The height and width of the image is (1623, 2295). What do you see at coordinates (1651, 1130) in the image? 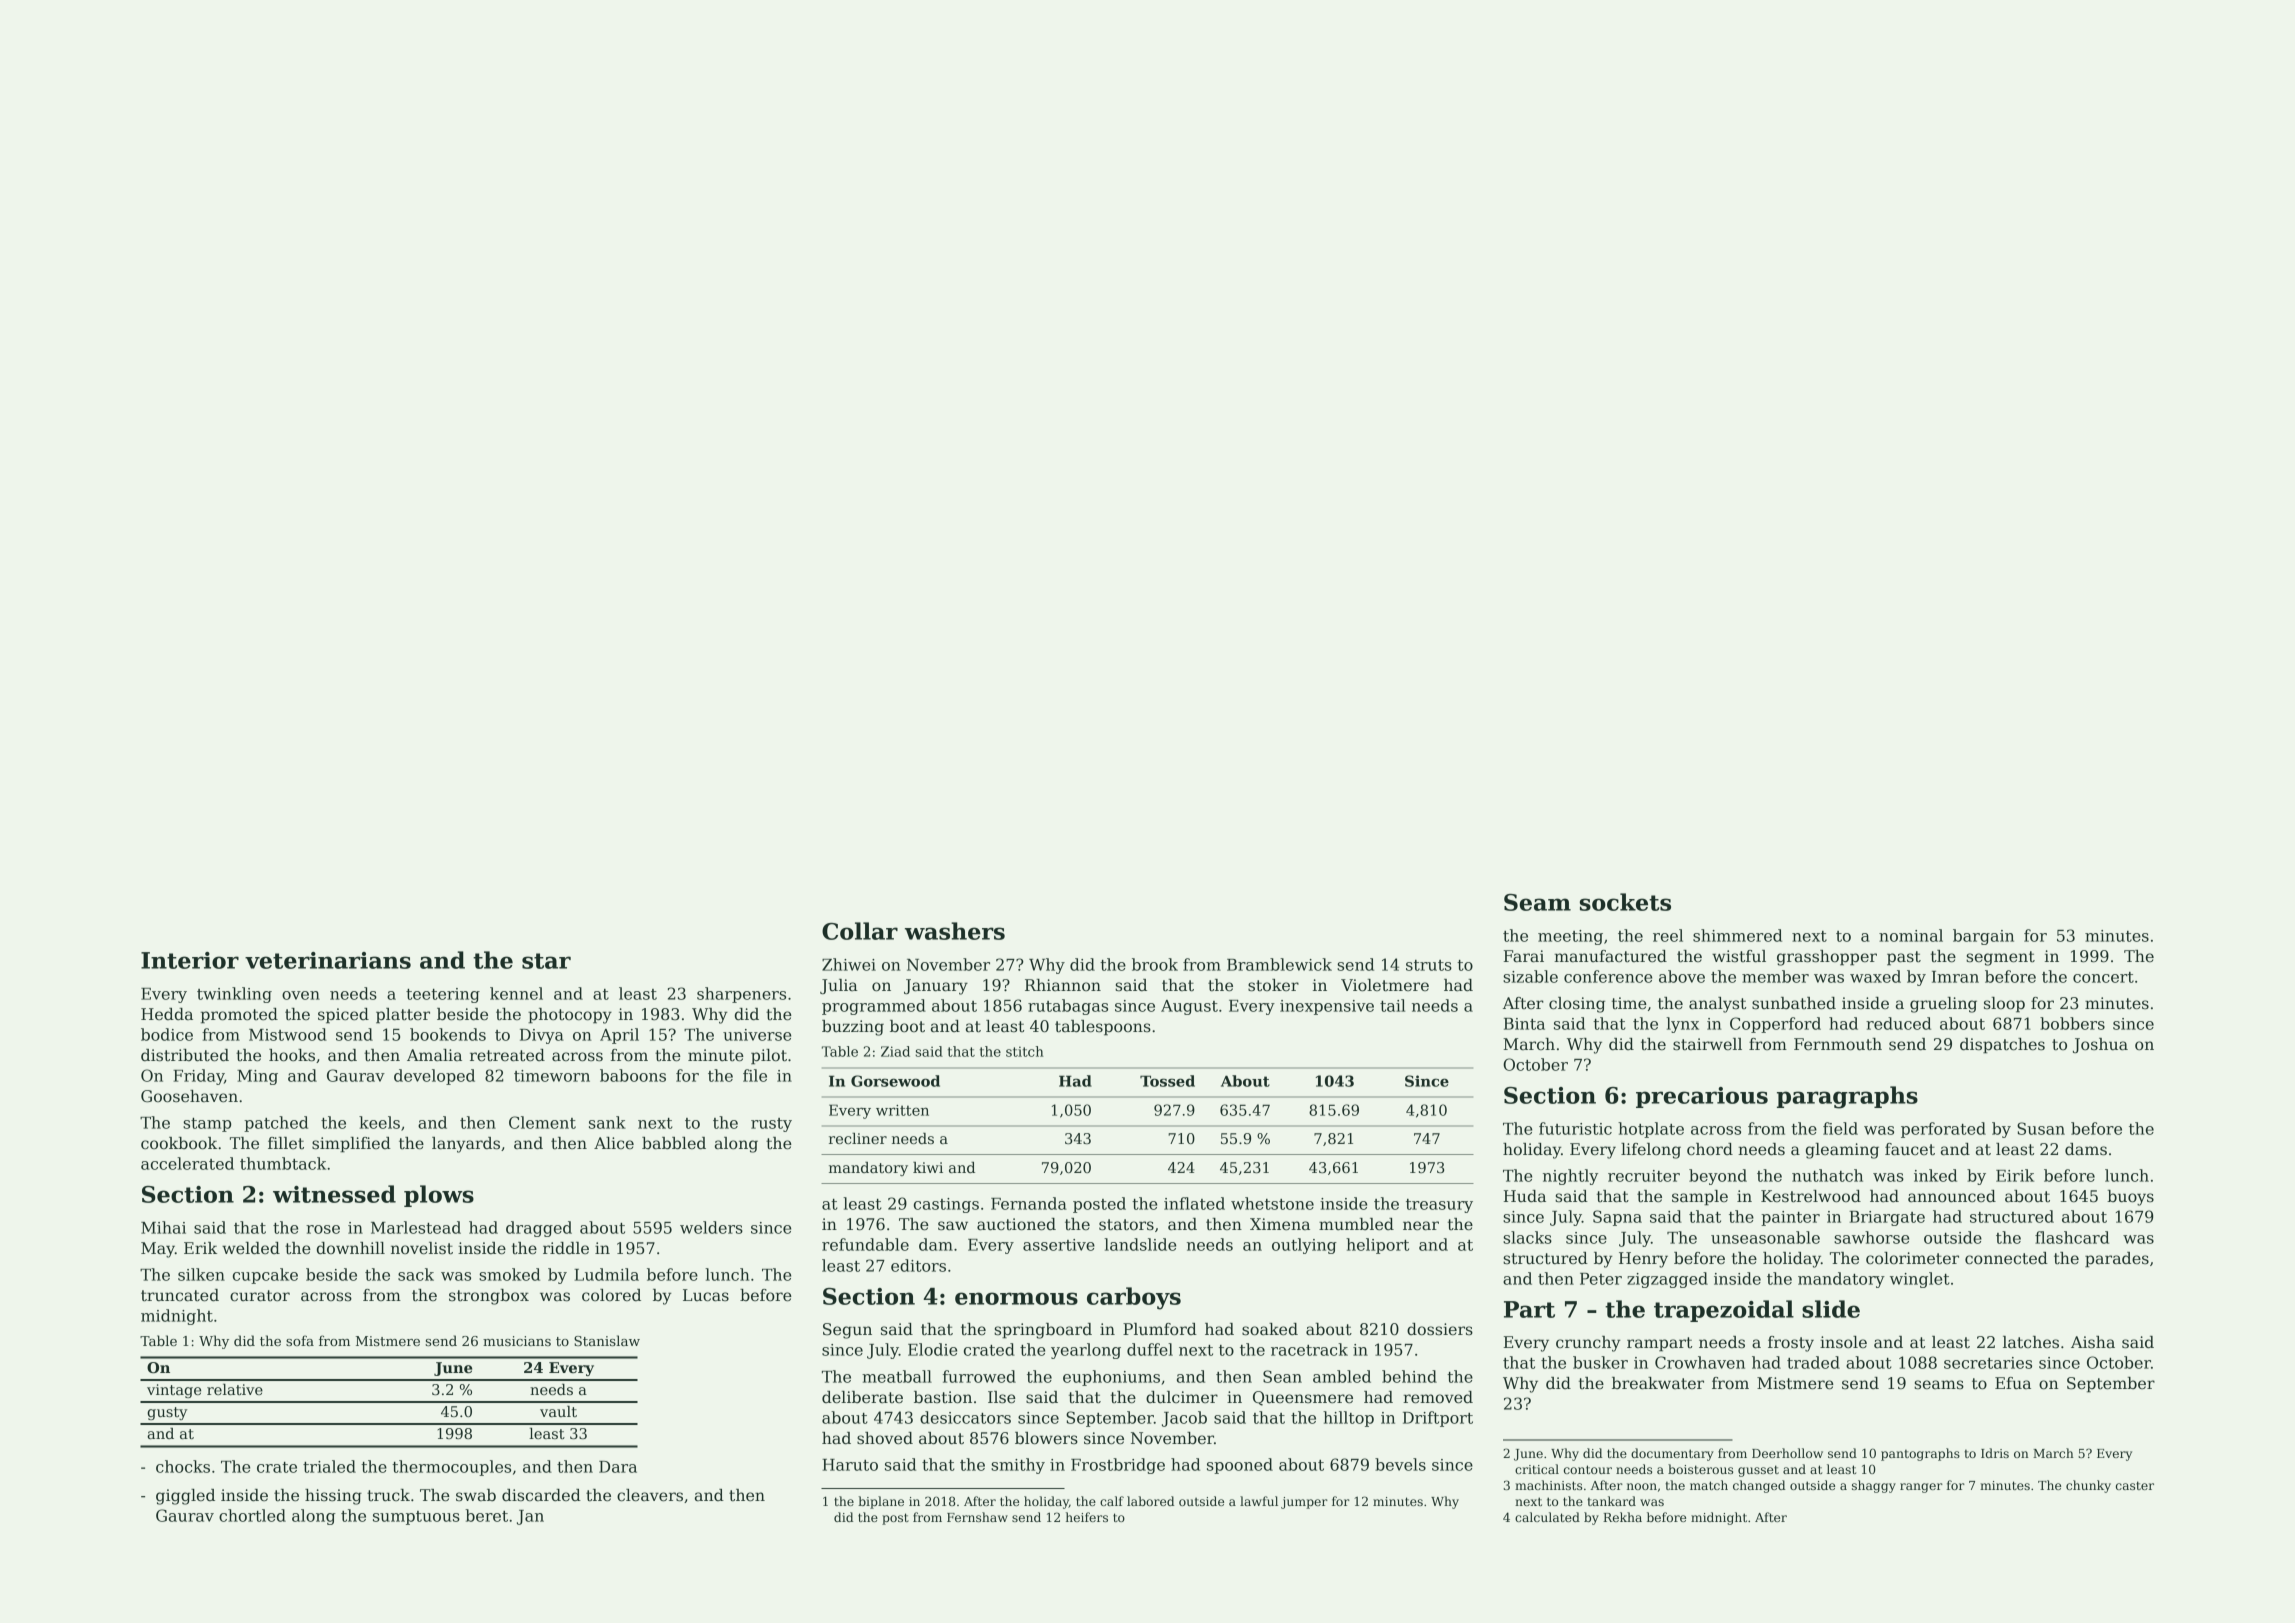
I see `hotplate` at bounding box center [1651, 1130].
